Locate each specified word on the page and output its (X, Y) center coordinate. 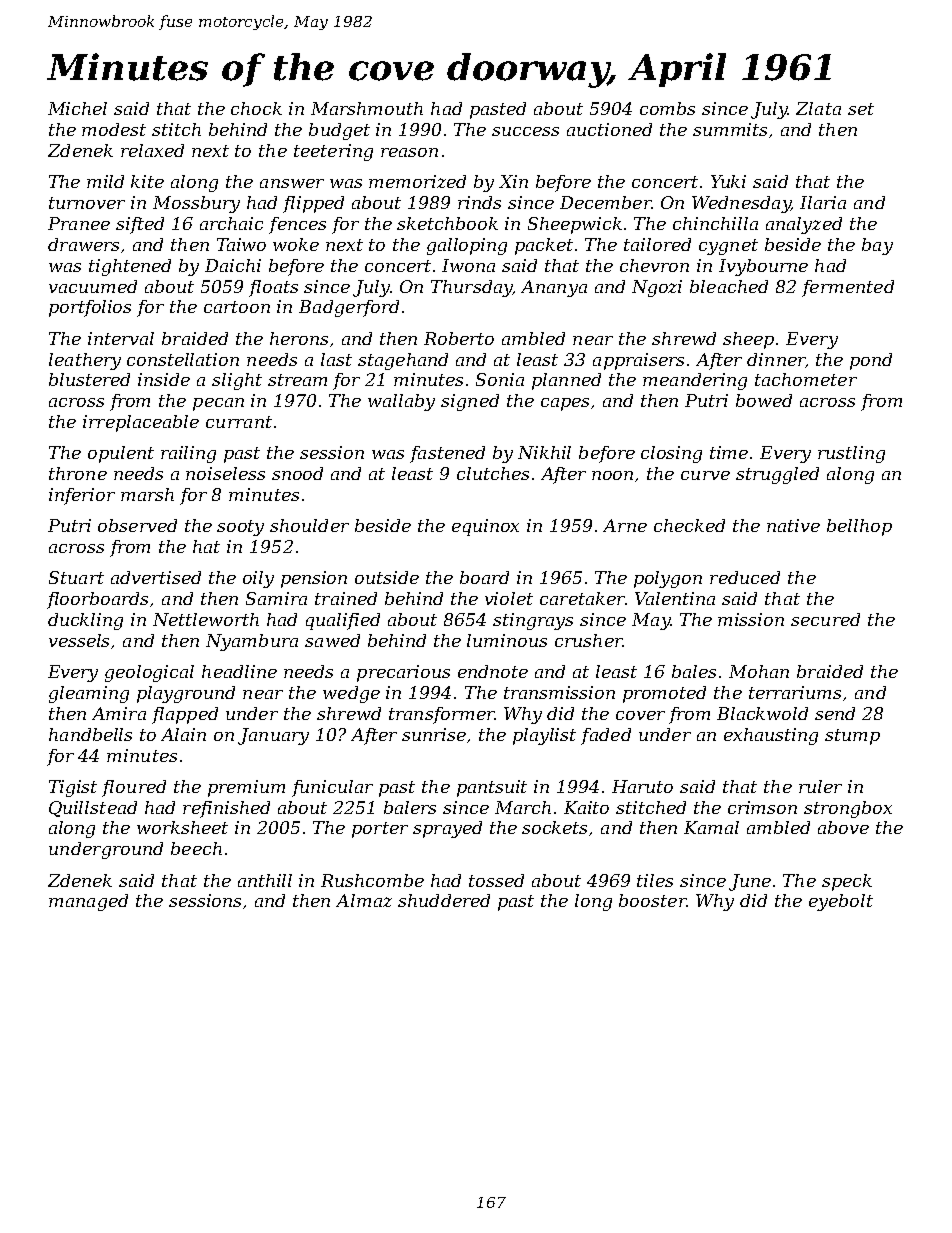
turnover (87, 203)
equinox (485, 527)
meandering (695, 381)
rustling (851, 454)
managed (88, 902)
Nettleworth (206, 619)
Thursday (471, 288)
